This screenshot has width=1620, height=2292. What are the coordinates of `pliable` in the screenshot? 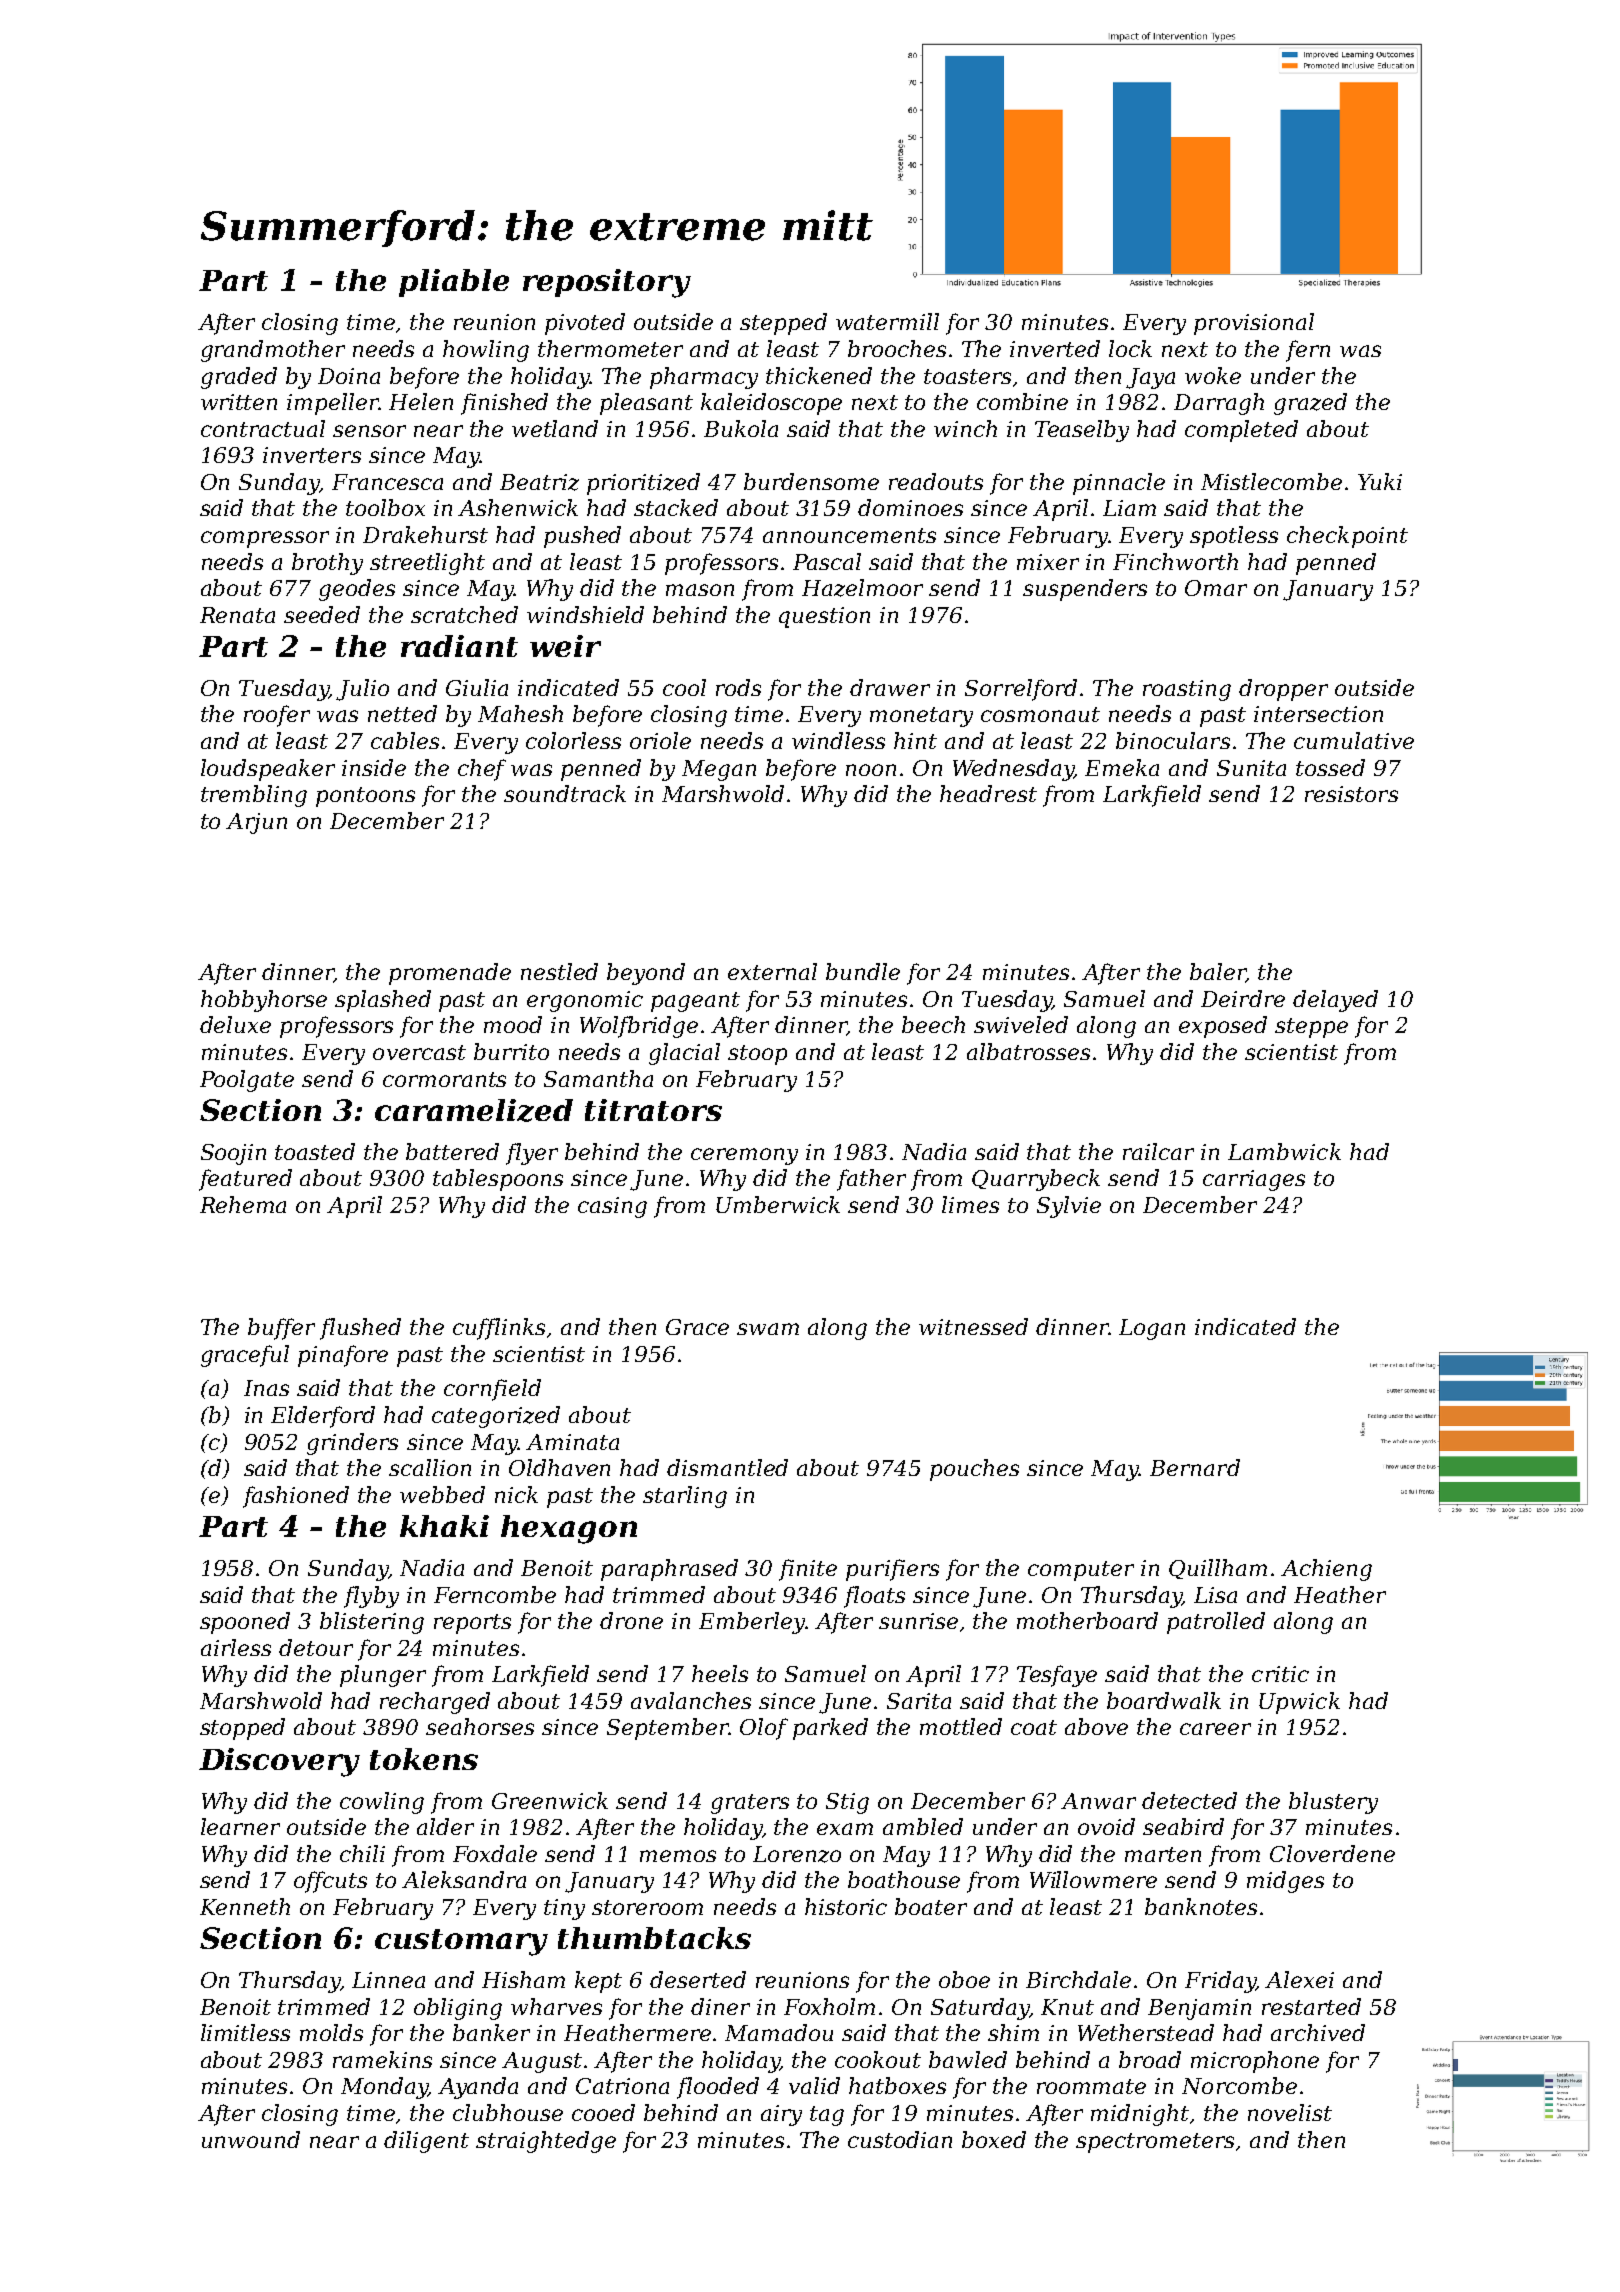 It's located at (454, 283).
